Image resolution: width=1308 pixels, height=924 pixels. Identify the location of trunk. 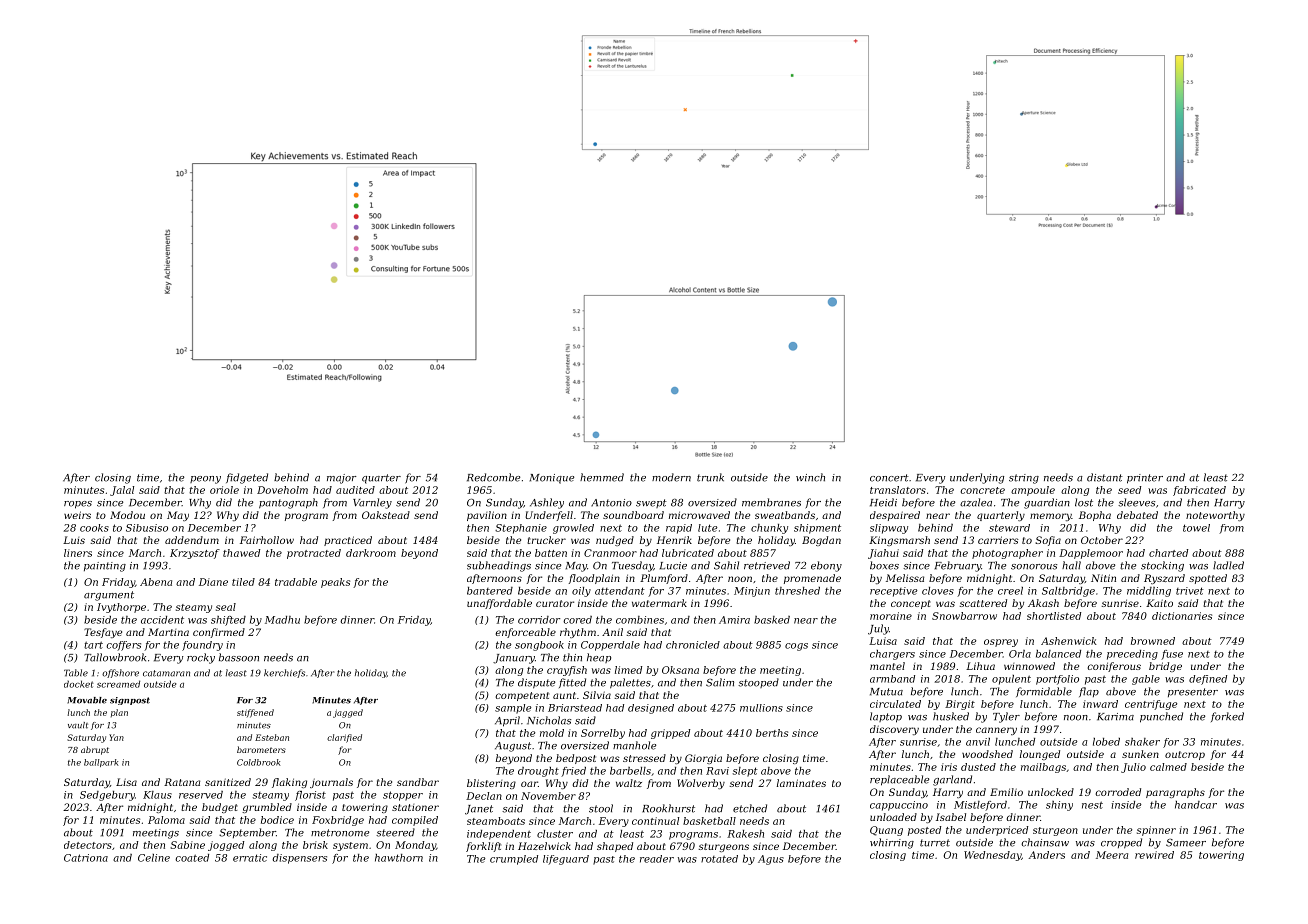
(710, 477).
